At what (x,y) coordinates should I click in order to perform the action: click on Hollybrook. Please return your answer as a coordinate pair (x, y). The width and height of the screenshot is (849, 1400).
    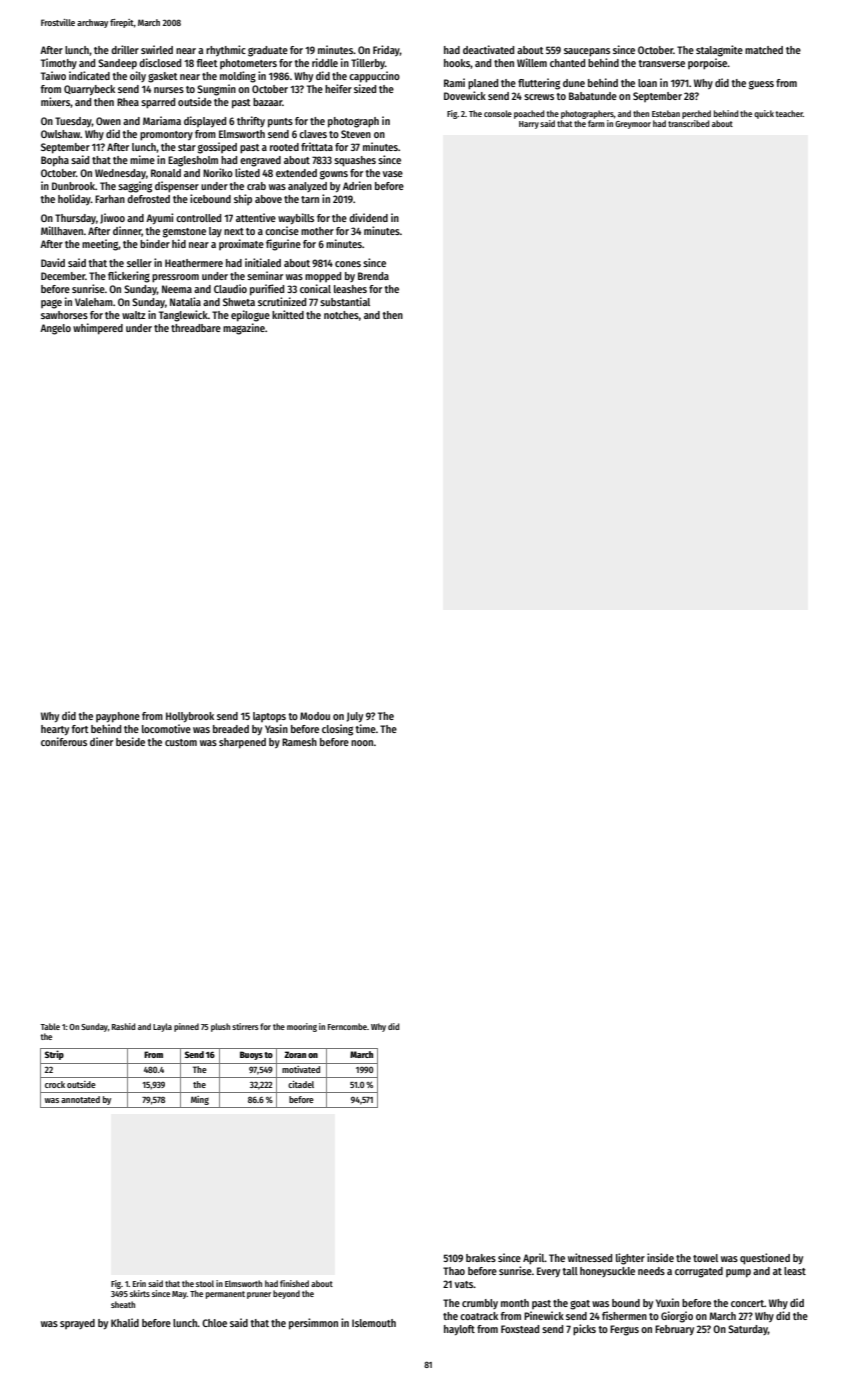
    Looking at the image, I should click on (190, 717).
